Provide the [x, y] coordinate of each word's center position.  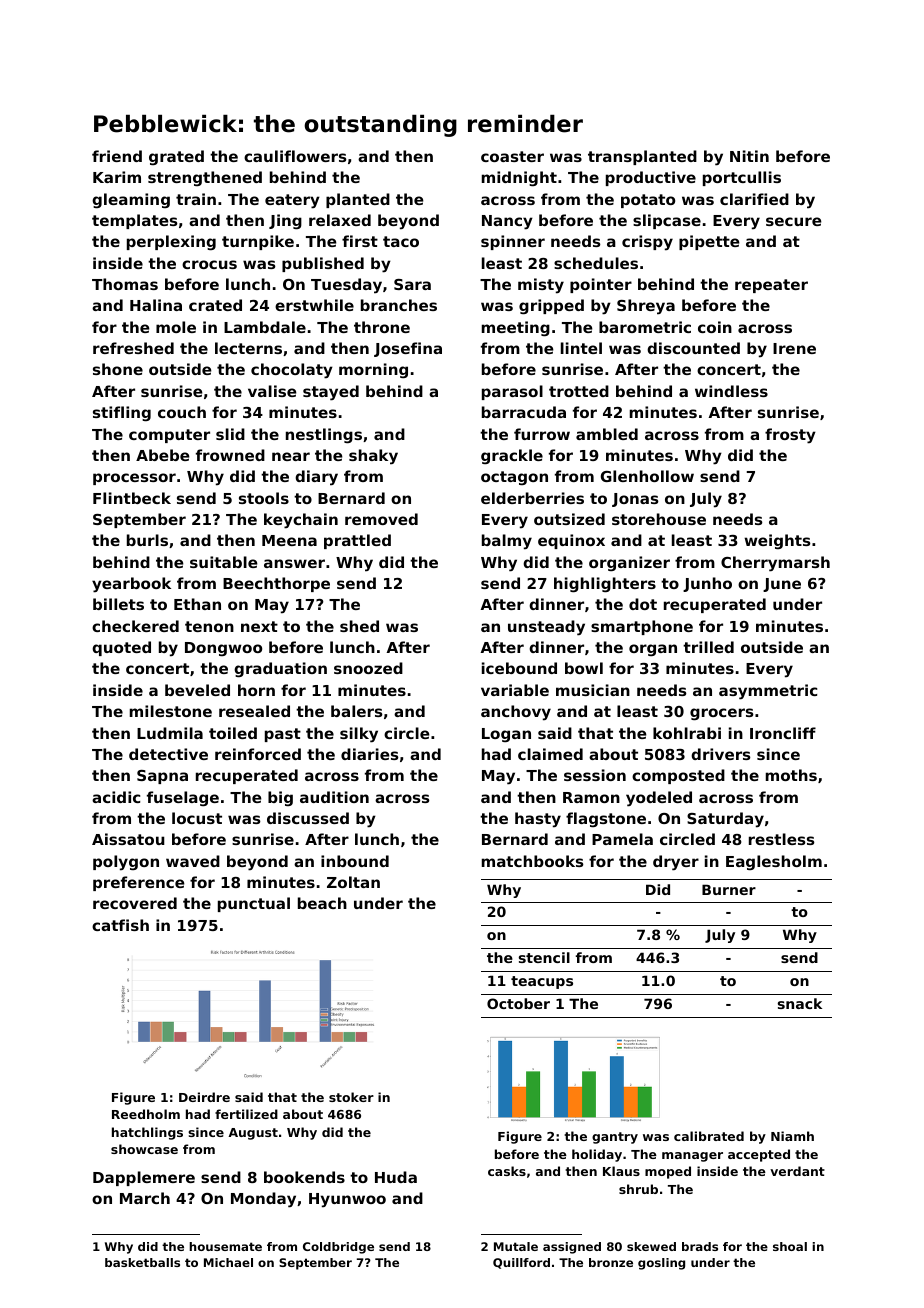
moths [791, 775]
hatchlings [147, 1133]
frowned [230, 455]
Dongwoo [223, 649]
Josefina [408, 349]
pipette [709, 242]
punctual [254, 904]
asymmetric [768, 692]
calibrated [709, 1136]
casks [507, 1171]
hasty [538, 820]
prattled [357, 541]
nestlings [324, 436]
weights [777, 541]
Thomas [125, 284]
